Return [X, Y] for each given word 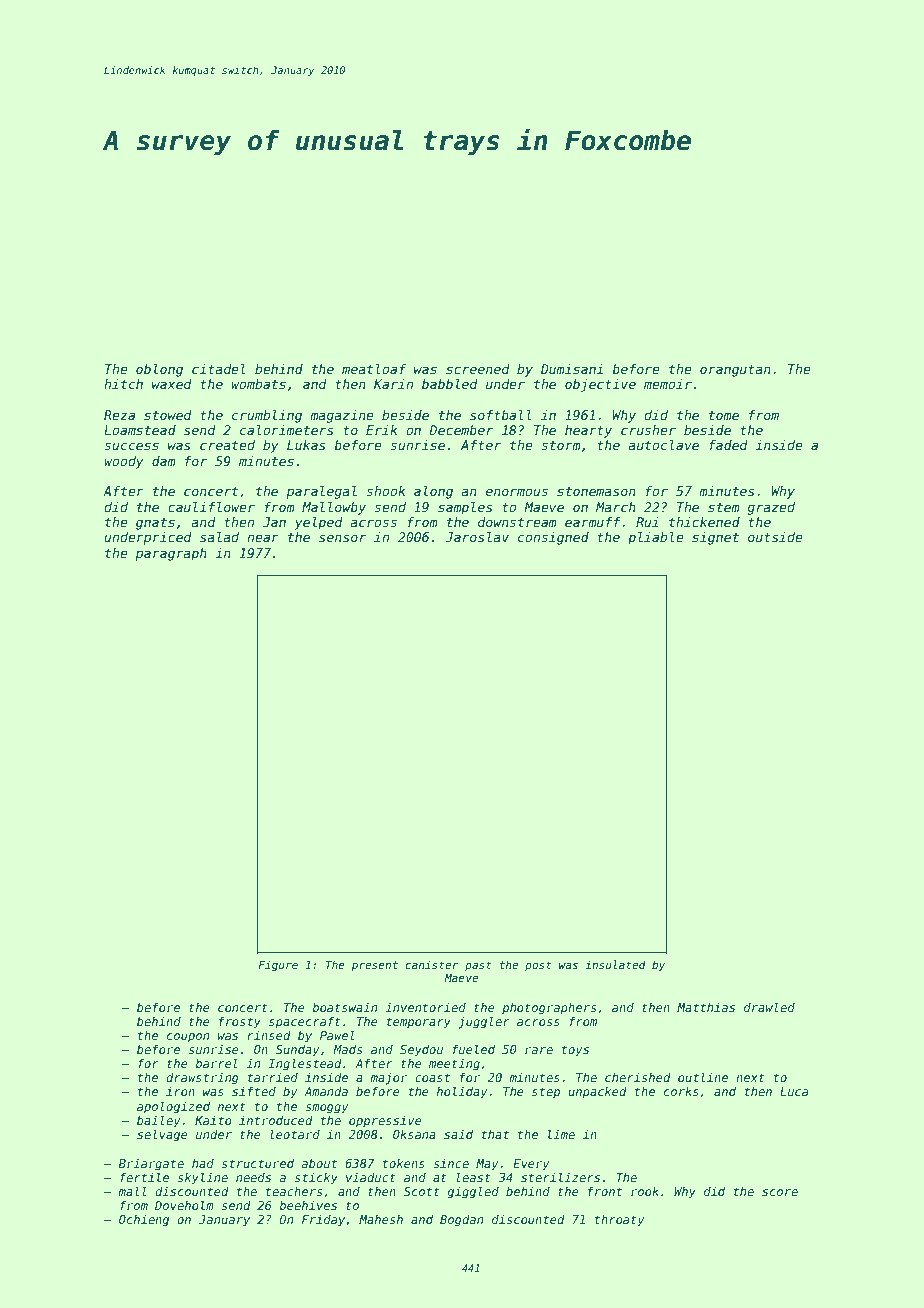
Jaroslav [477, 537]
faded [728, 445]
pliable [656, 538]
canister [432, 964]
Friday [323, 1221]
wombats [258, 384]
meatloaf [374, 369]
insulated [615, 964]
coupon [188, 1038]
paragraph [171, 554]
